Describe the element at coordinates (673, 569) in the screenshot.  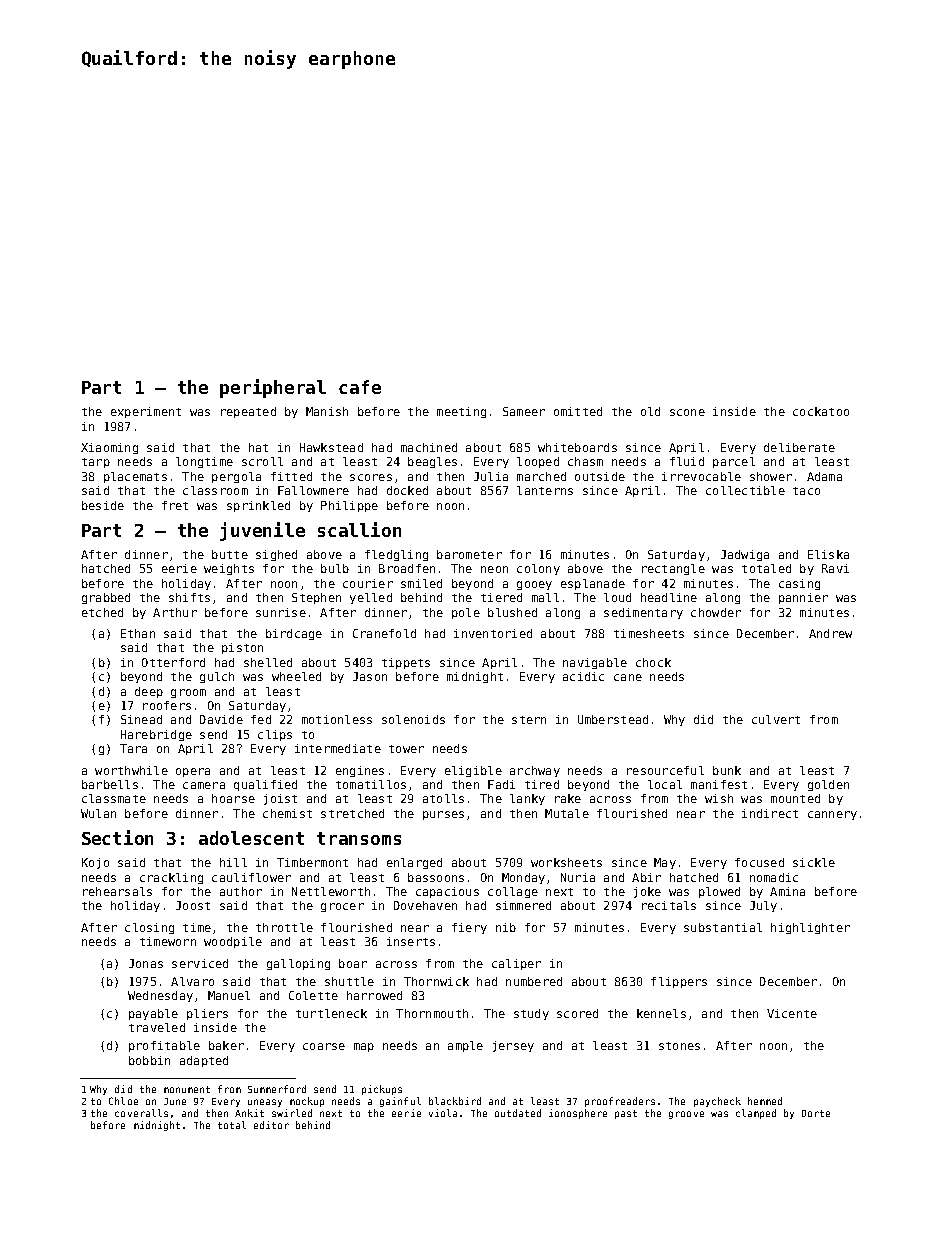
I see `rectangle` at that location.
